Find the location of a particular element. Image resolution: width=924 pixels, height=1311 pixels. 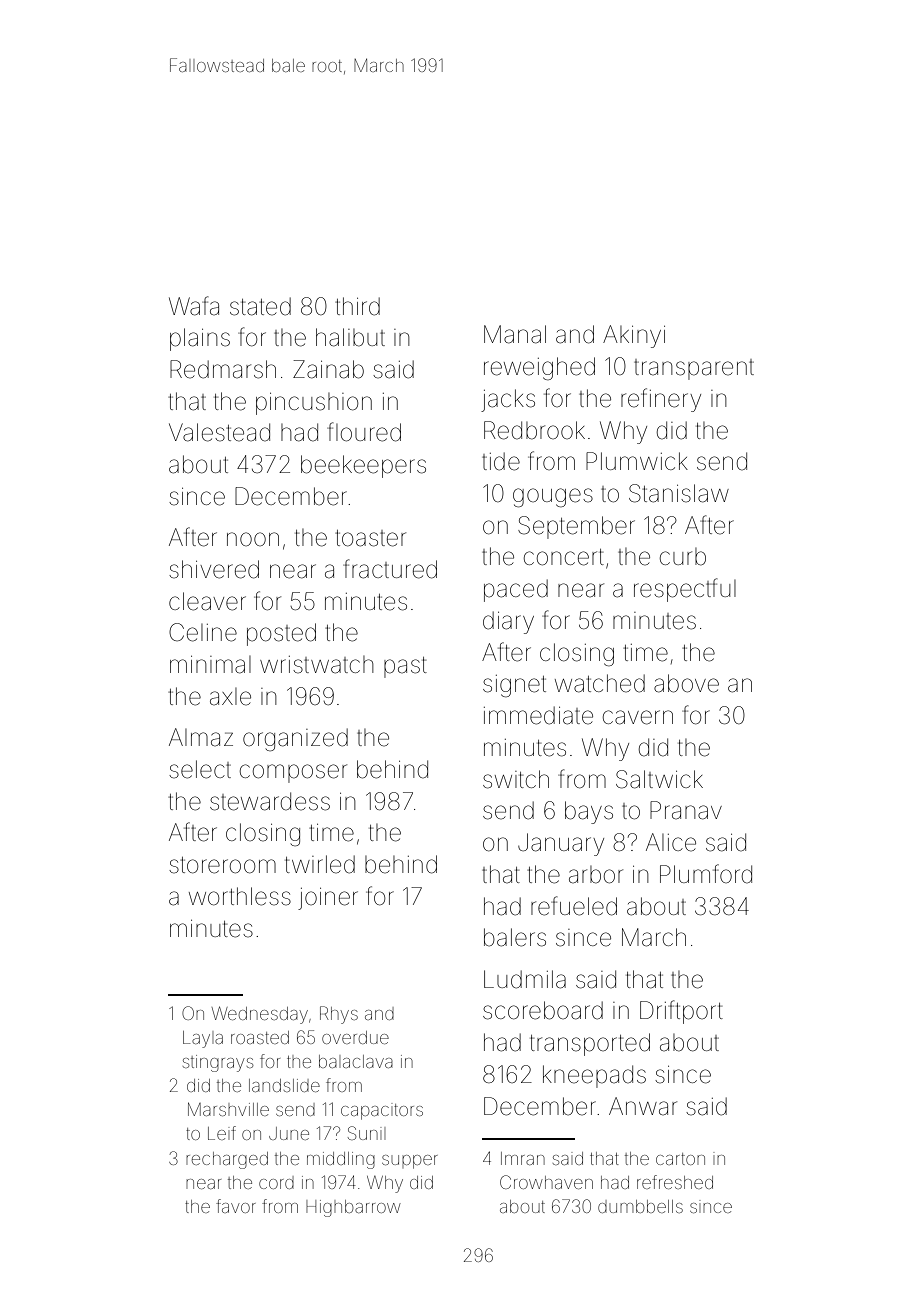

overdue is located at coordinates (355, 1037).
